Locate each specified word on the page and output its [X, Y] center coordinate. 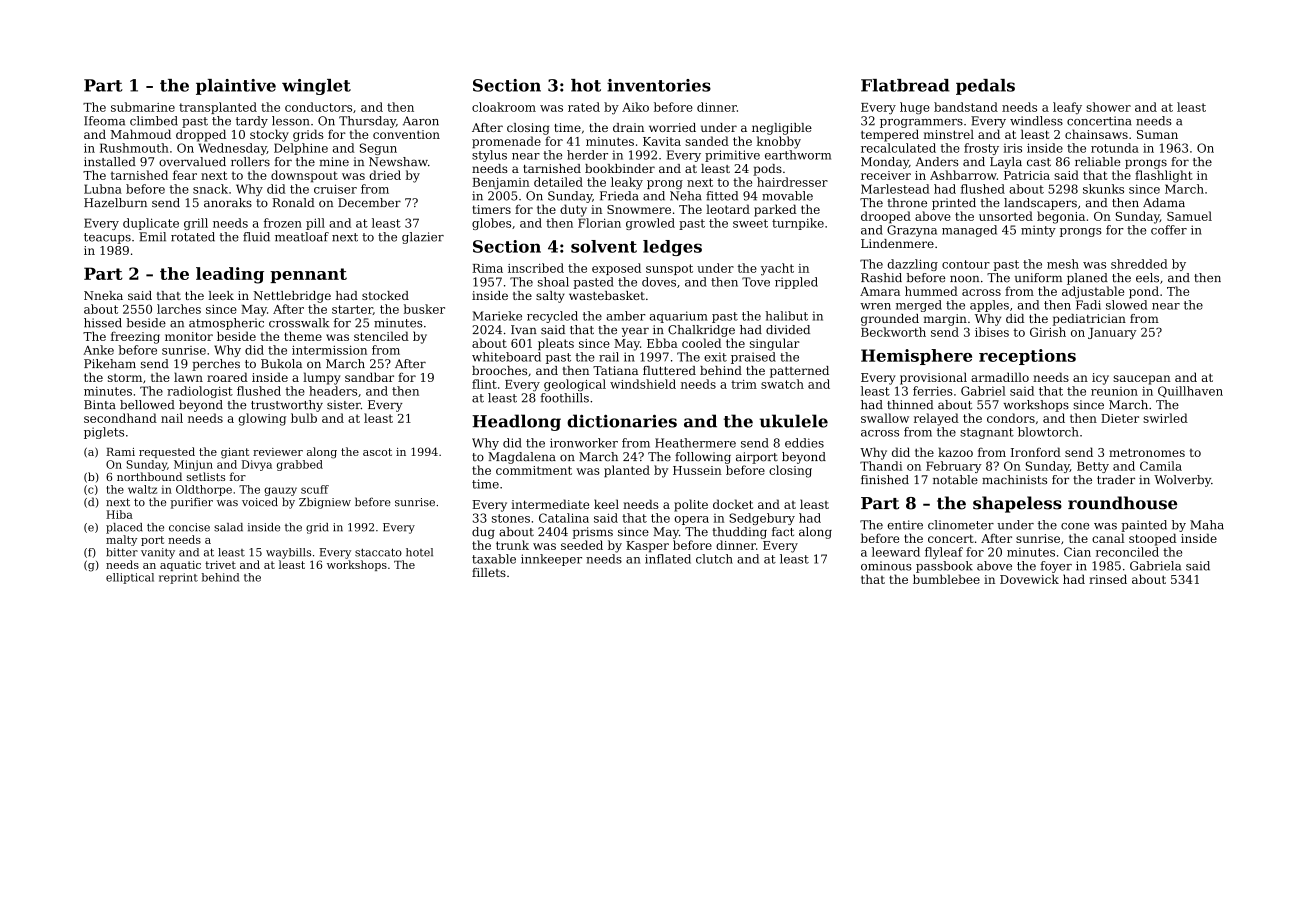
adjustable [1093, 292]
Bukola [281, 364]
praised [753, 358]
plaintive [236, 87]
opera [691, 520]
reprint [178, 578]
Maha [1207, 525]
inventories [659, 85]
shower [1108, 107]
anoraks [228, 203]
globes [491, 224]
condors [1011, 418]
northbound [149, 476]
